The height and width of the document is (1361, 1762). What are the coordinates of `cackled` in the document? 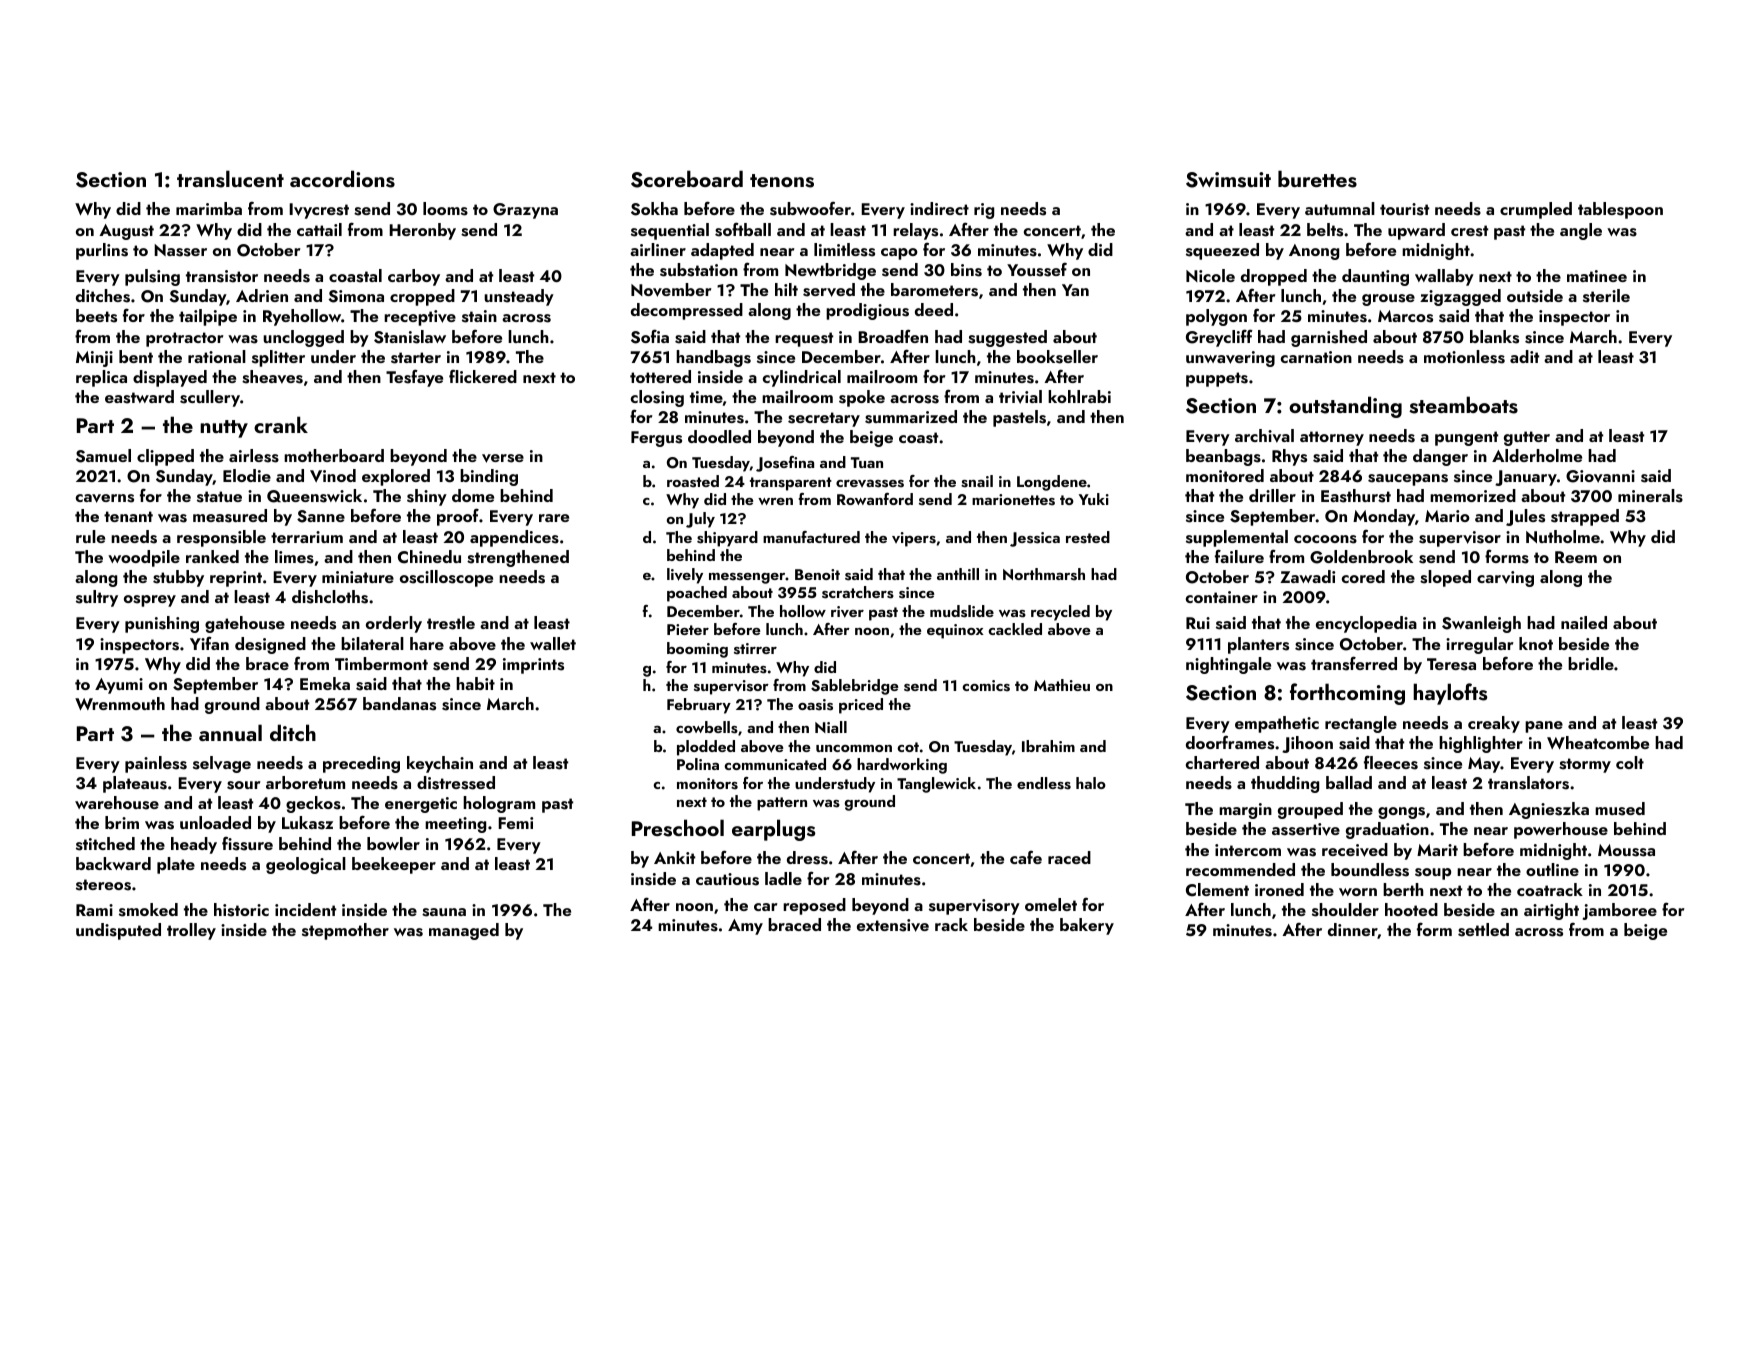 It's located at (1015, 629).
